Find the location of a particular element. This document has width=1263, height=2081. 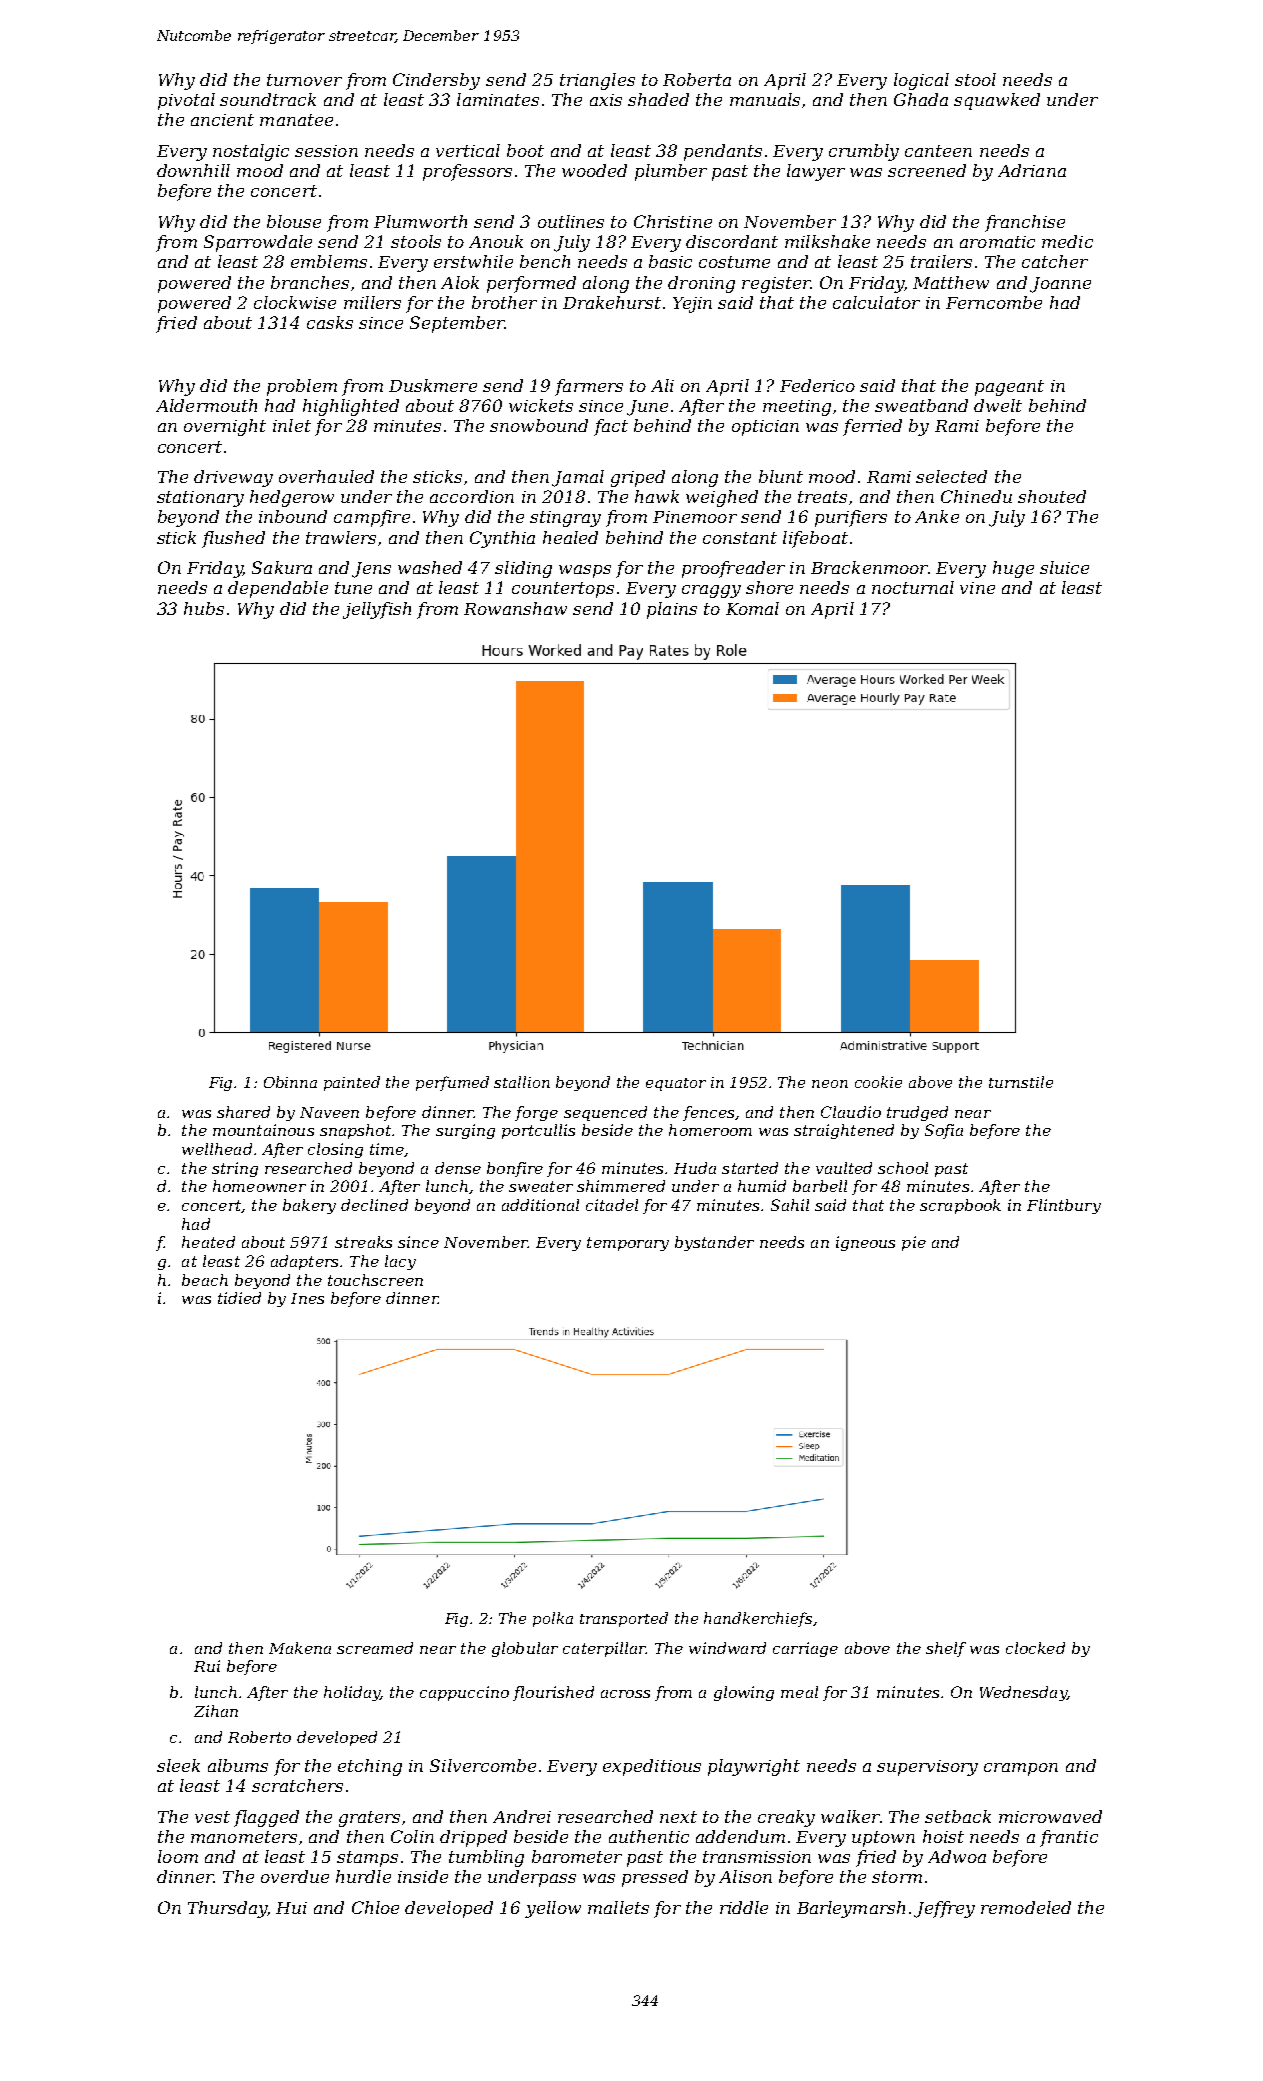

stallion is located at coordinates (522, 1082).
